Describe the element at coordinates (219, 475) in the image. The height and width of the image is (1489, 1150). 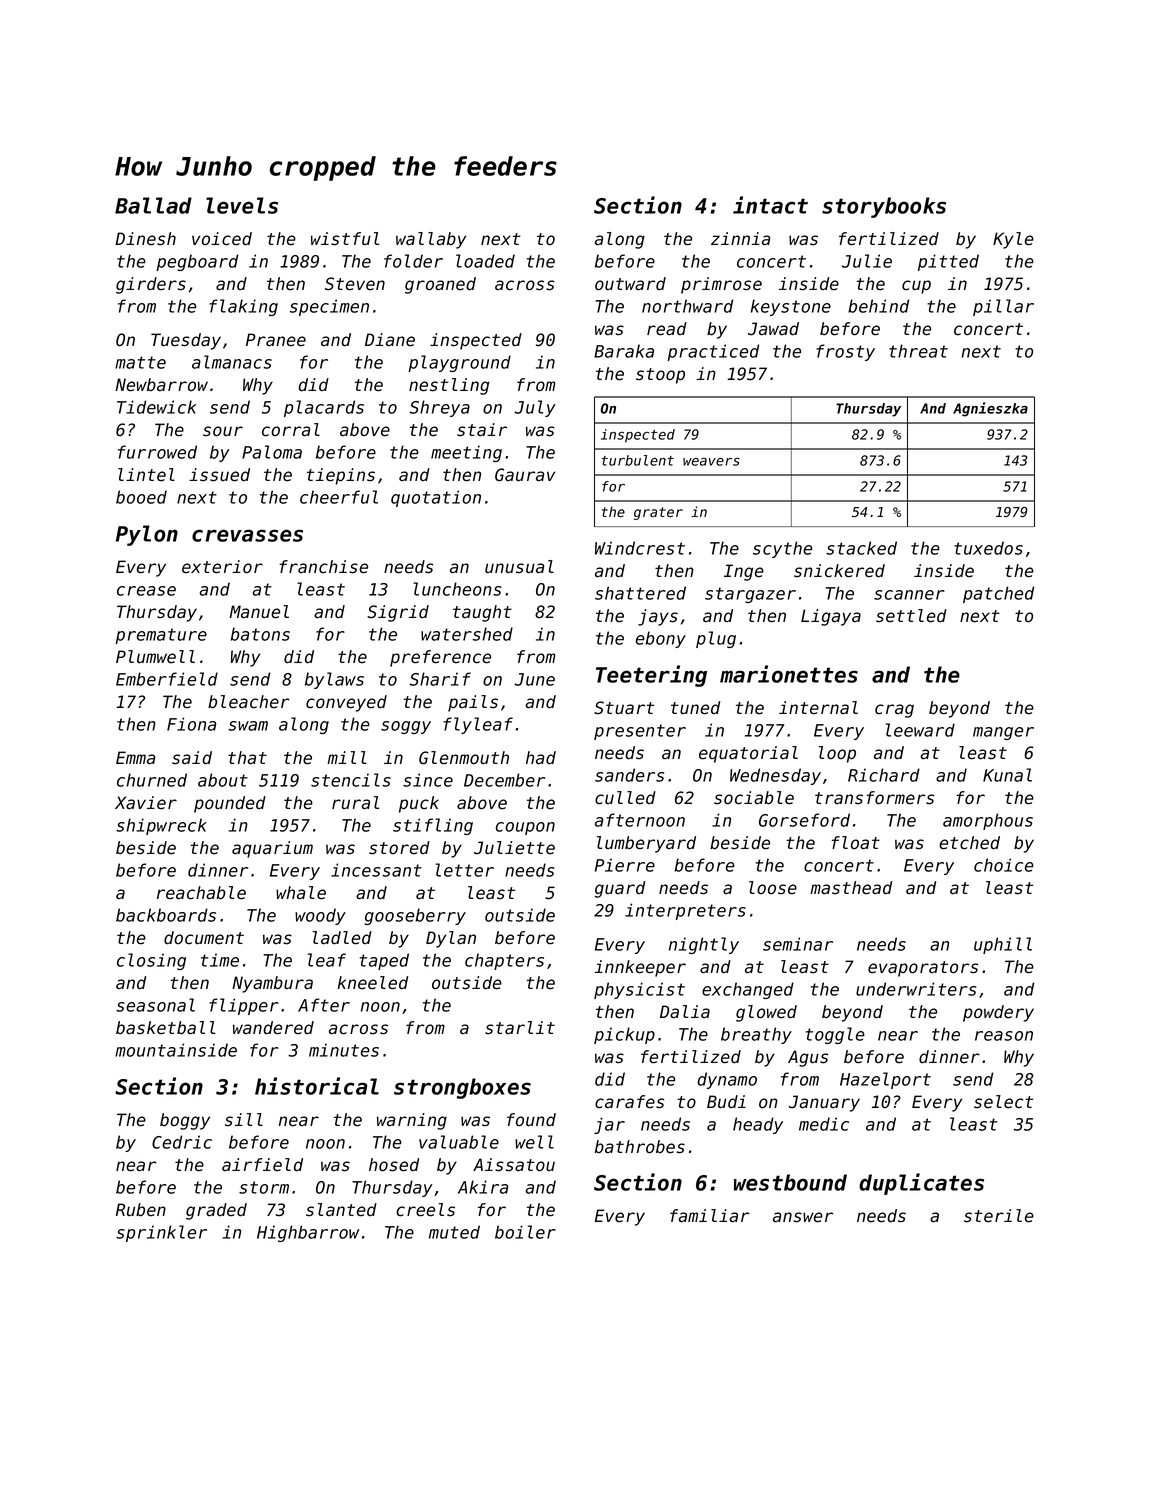
I see `issued` at that location.
